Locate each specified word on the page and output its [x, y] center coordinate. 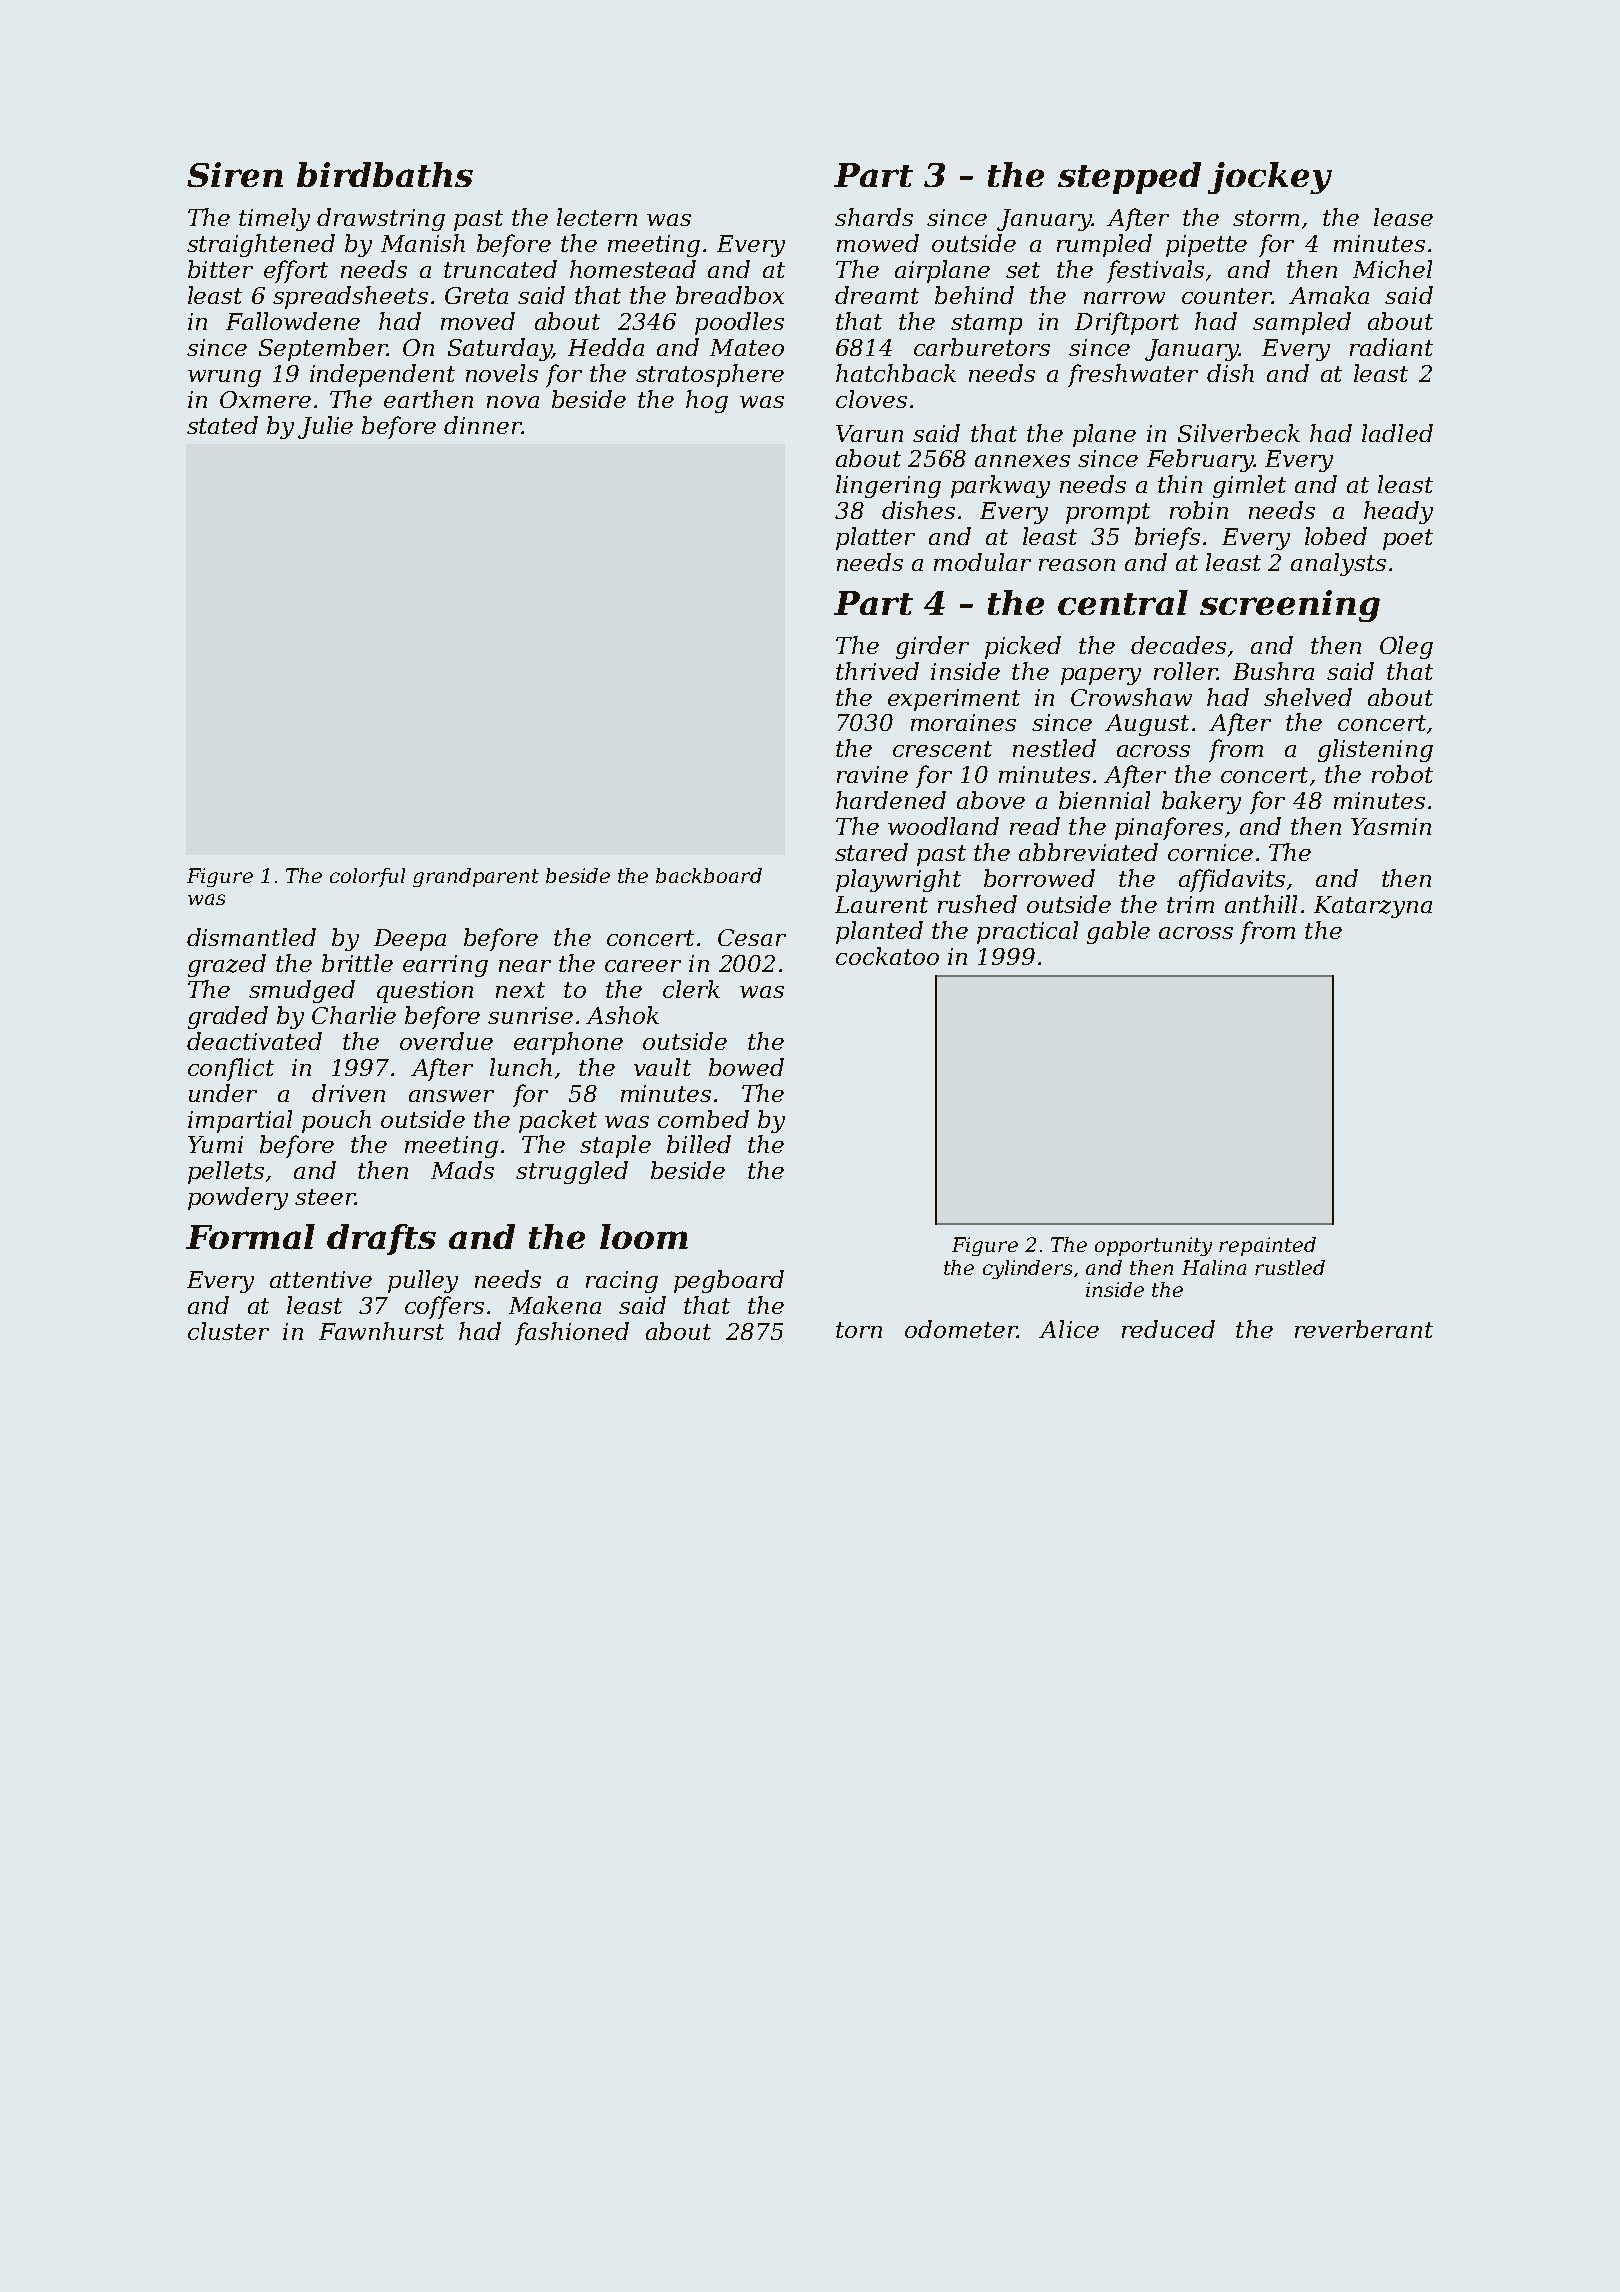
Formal [250, 1236]
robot [1402, 774]
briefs [1167, 538]
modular [982, 562]
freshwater [1133, 375]
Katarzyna [1373, 907]
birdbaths [385, 174]
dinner [483, 425]
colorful [367, 877]
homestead [633, 269]
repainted [1267, 1246]
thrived [877, 671]
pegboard [729, 1281]
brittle [357, 963]
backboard [709, 875]
